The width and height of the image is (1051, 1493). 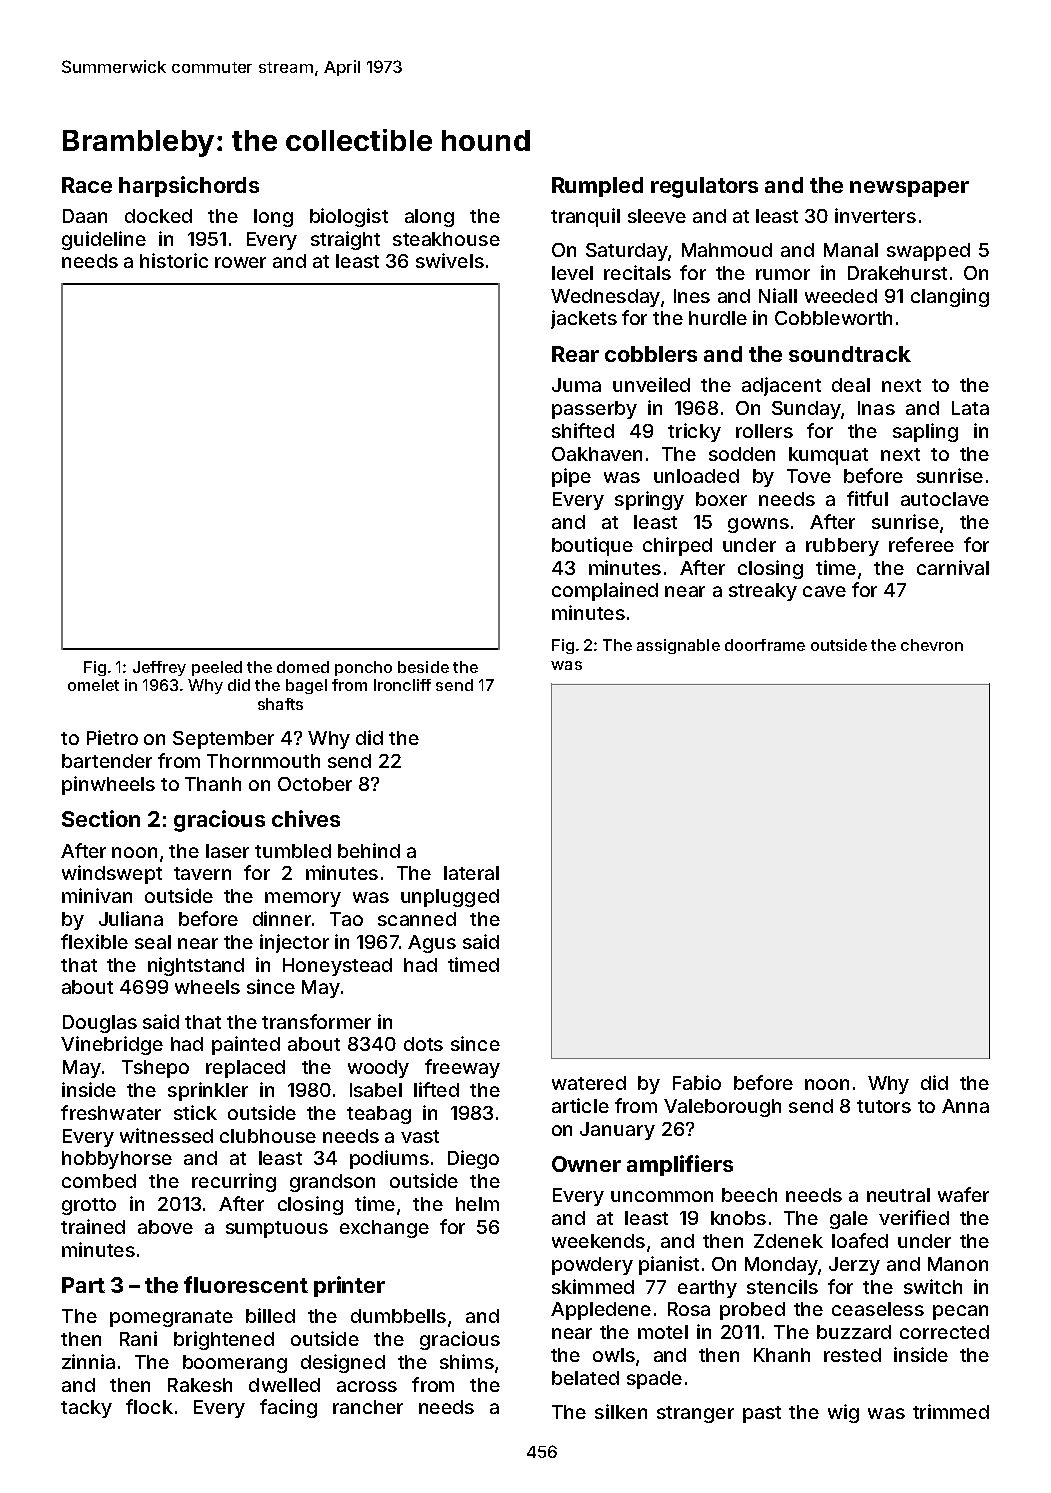 I want to click on springy, so click(x=649, y=500).
